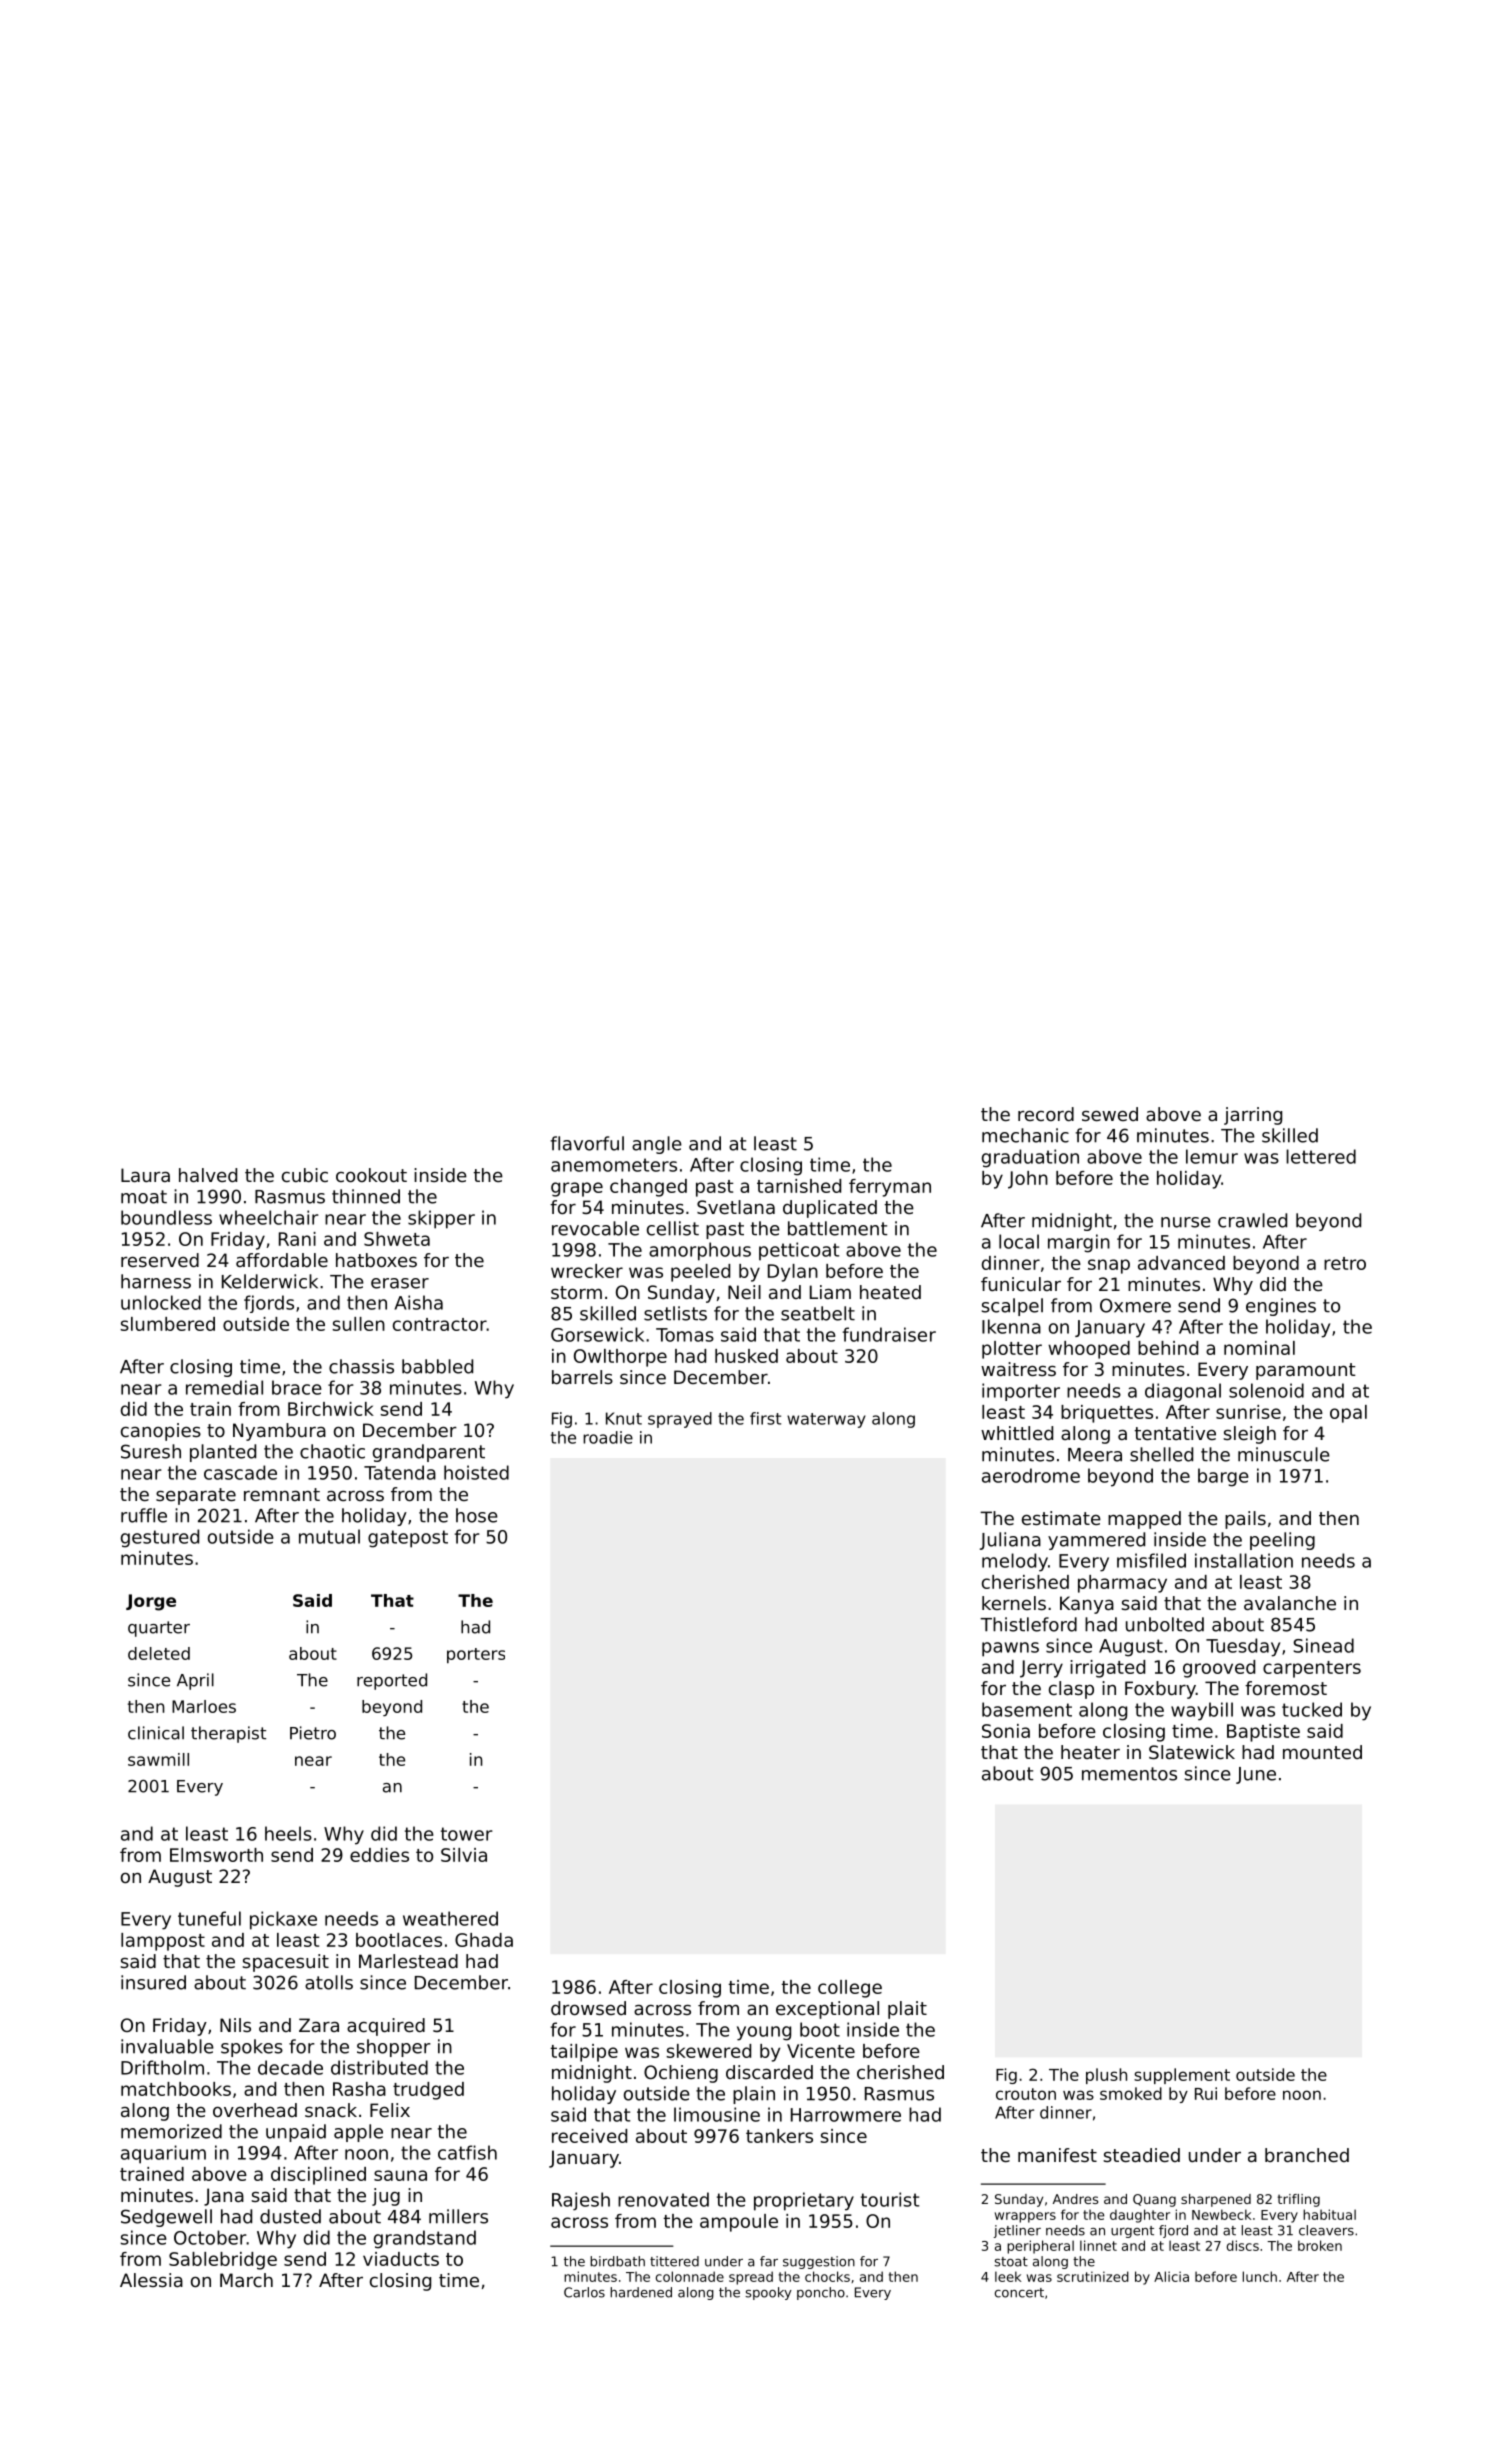 The width and height of the page is (1496, 2464). Describe the element at coordinates (151, 2280) in the page. I see `Alessia` at that location.
